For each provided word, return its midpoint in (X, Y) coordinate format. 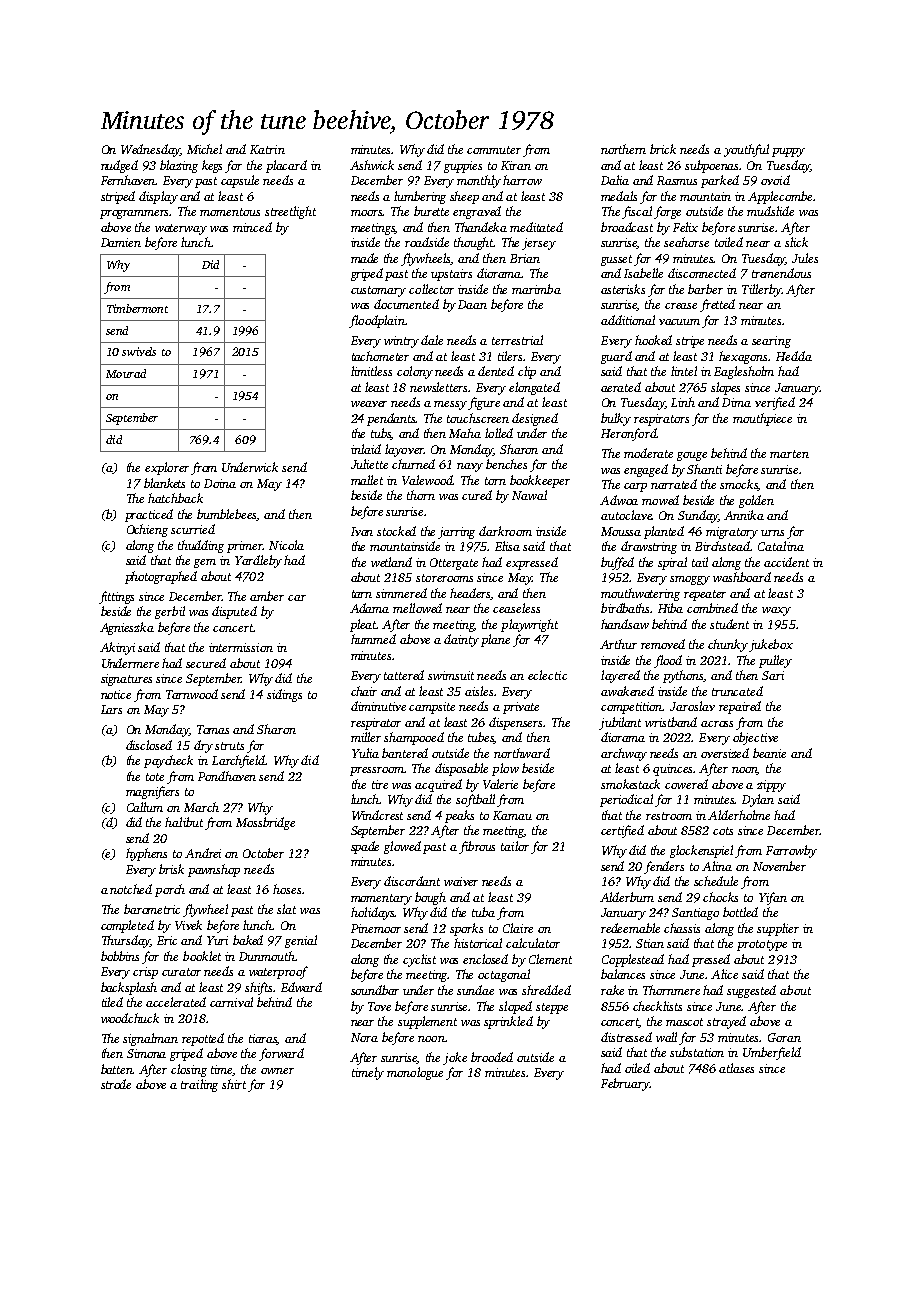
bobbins (120, 956)
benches (506, 464)
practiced (149, 515)
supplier (778, 929)
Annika (744, 515)
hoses (287, 889)
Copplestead (633, 960)
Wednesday (150, 150)
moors (367, 213)
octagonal (504, 975)
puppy (788, 152)
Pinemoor (376, 928)
